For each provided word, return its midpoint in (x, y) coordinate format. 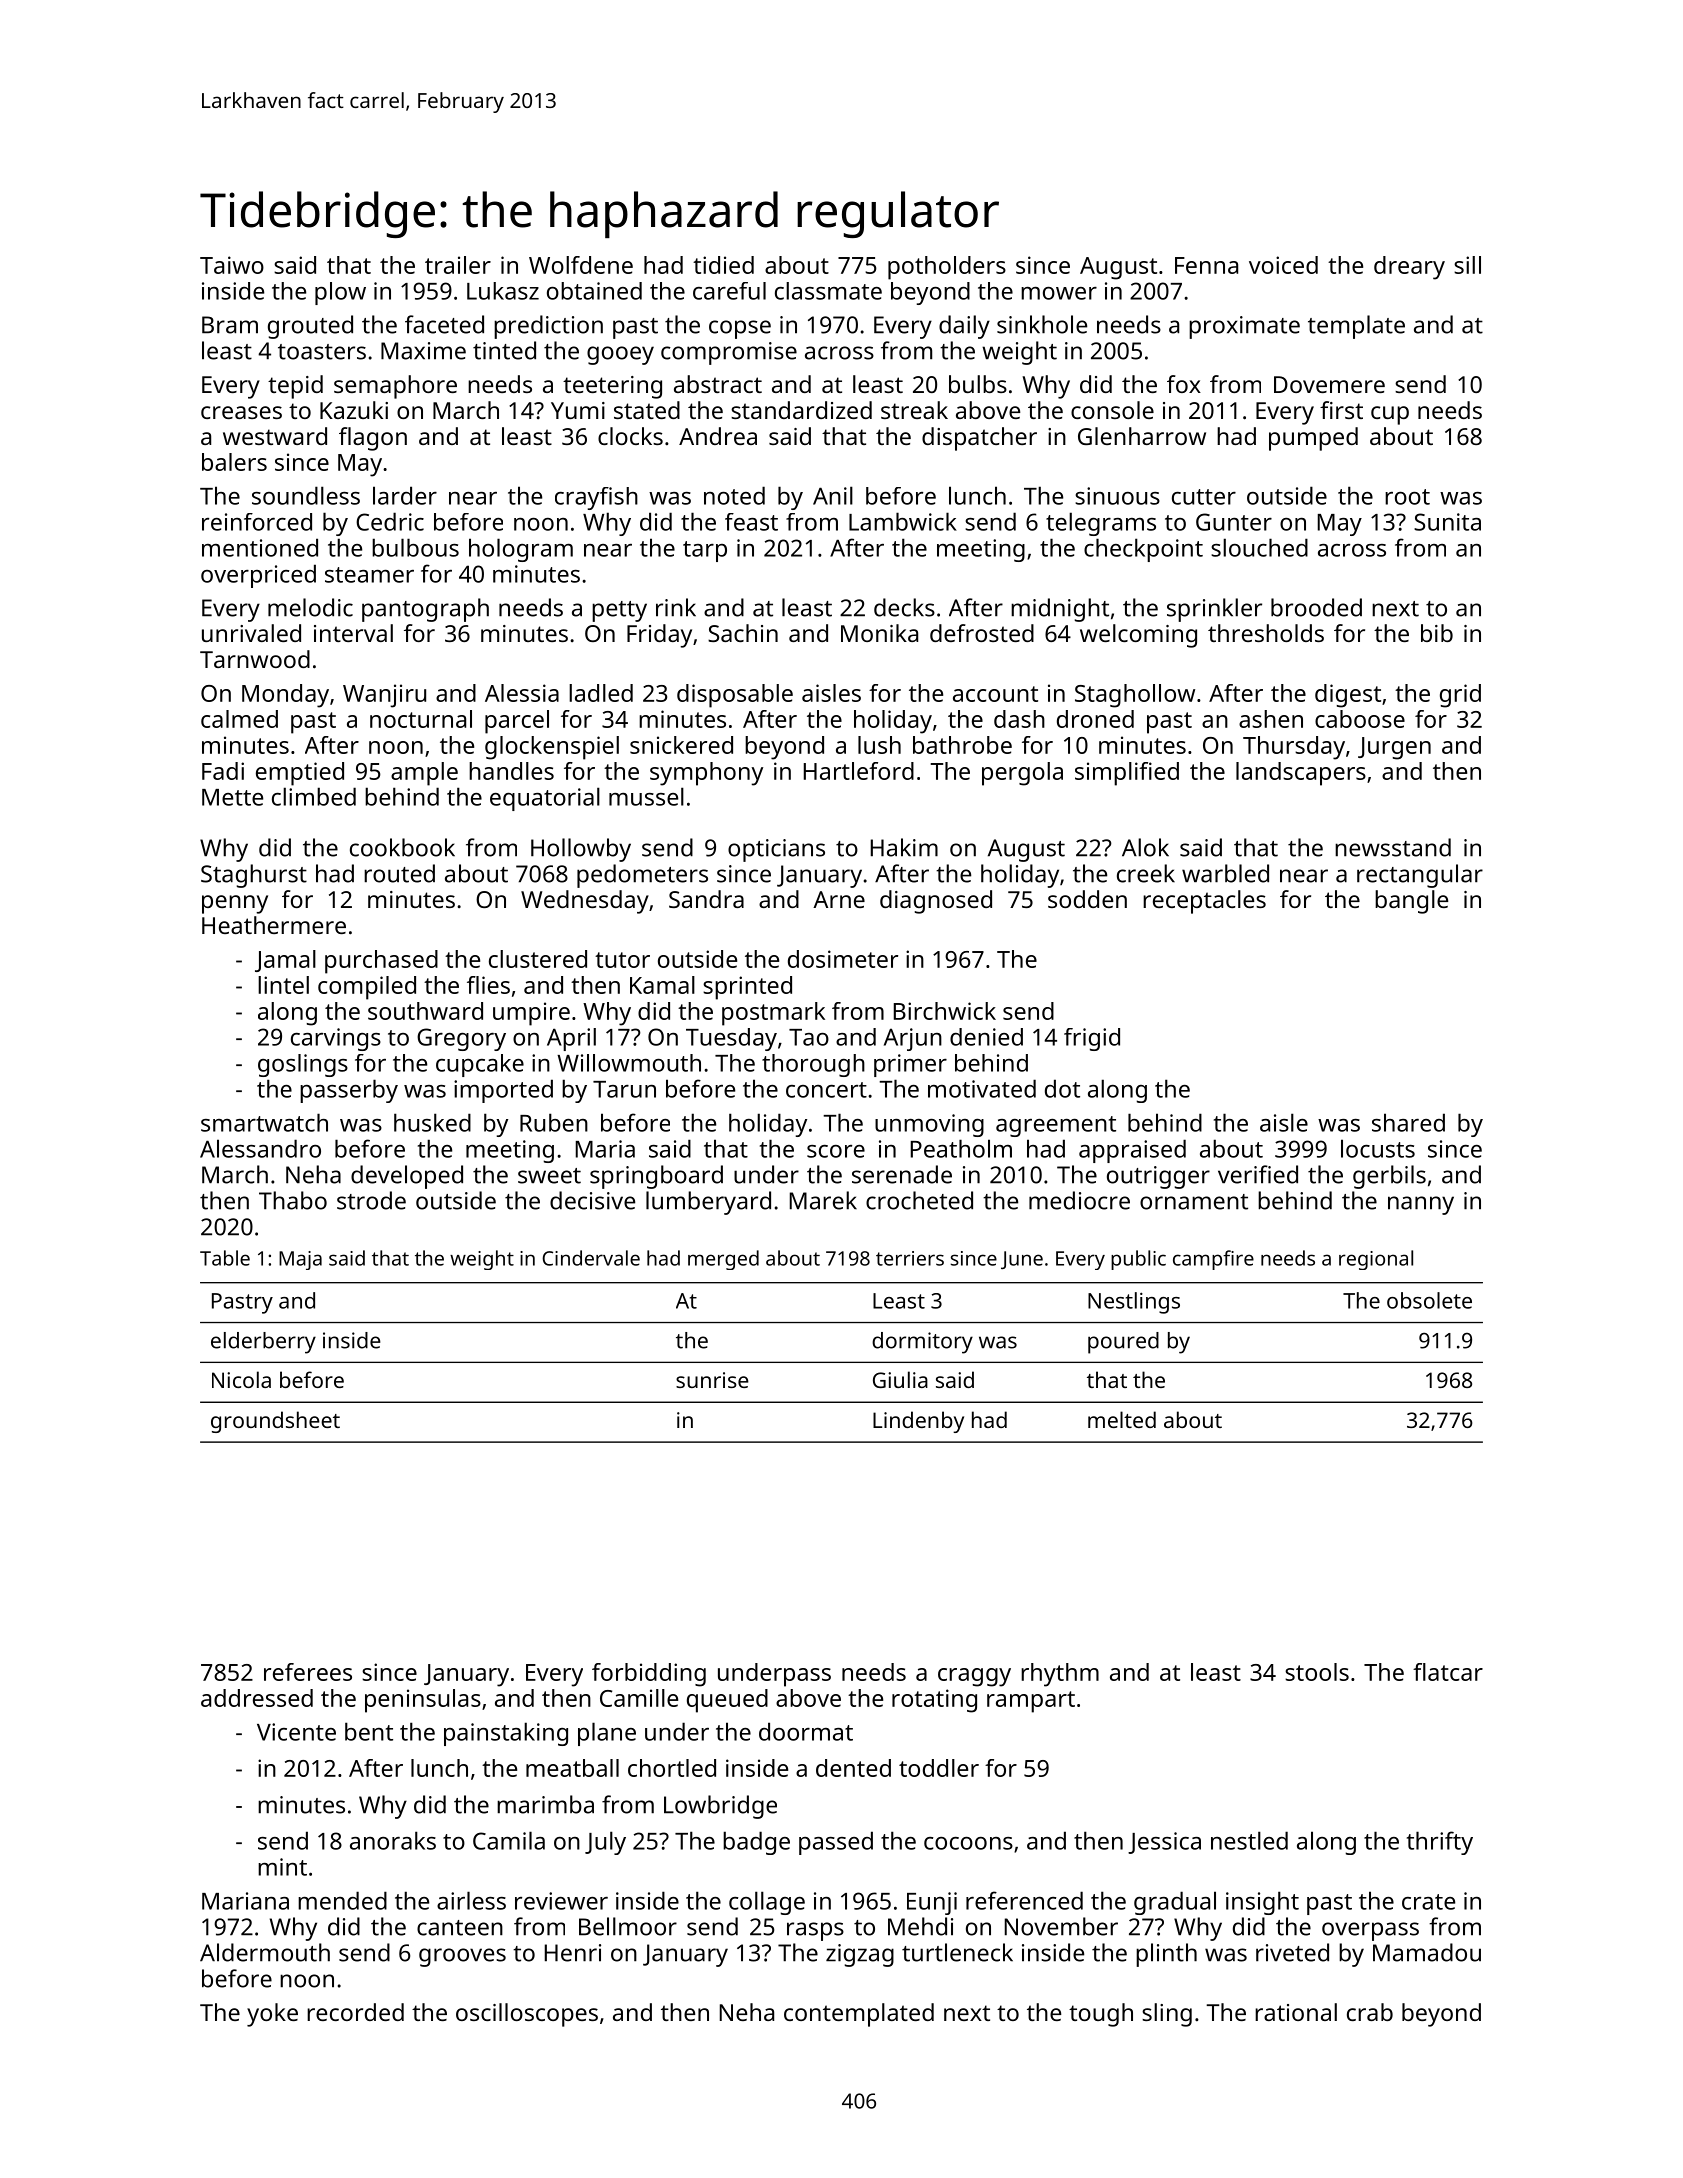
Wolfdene (581, 265)
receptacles (1204, 902)
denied (986, 1037)
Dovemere (1329, 384)
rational (1296, 2012)
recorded (355, 2012)
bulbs (978, 384)
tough (1101, 2015)
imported (503, 1091)
